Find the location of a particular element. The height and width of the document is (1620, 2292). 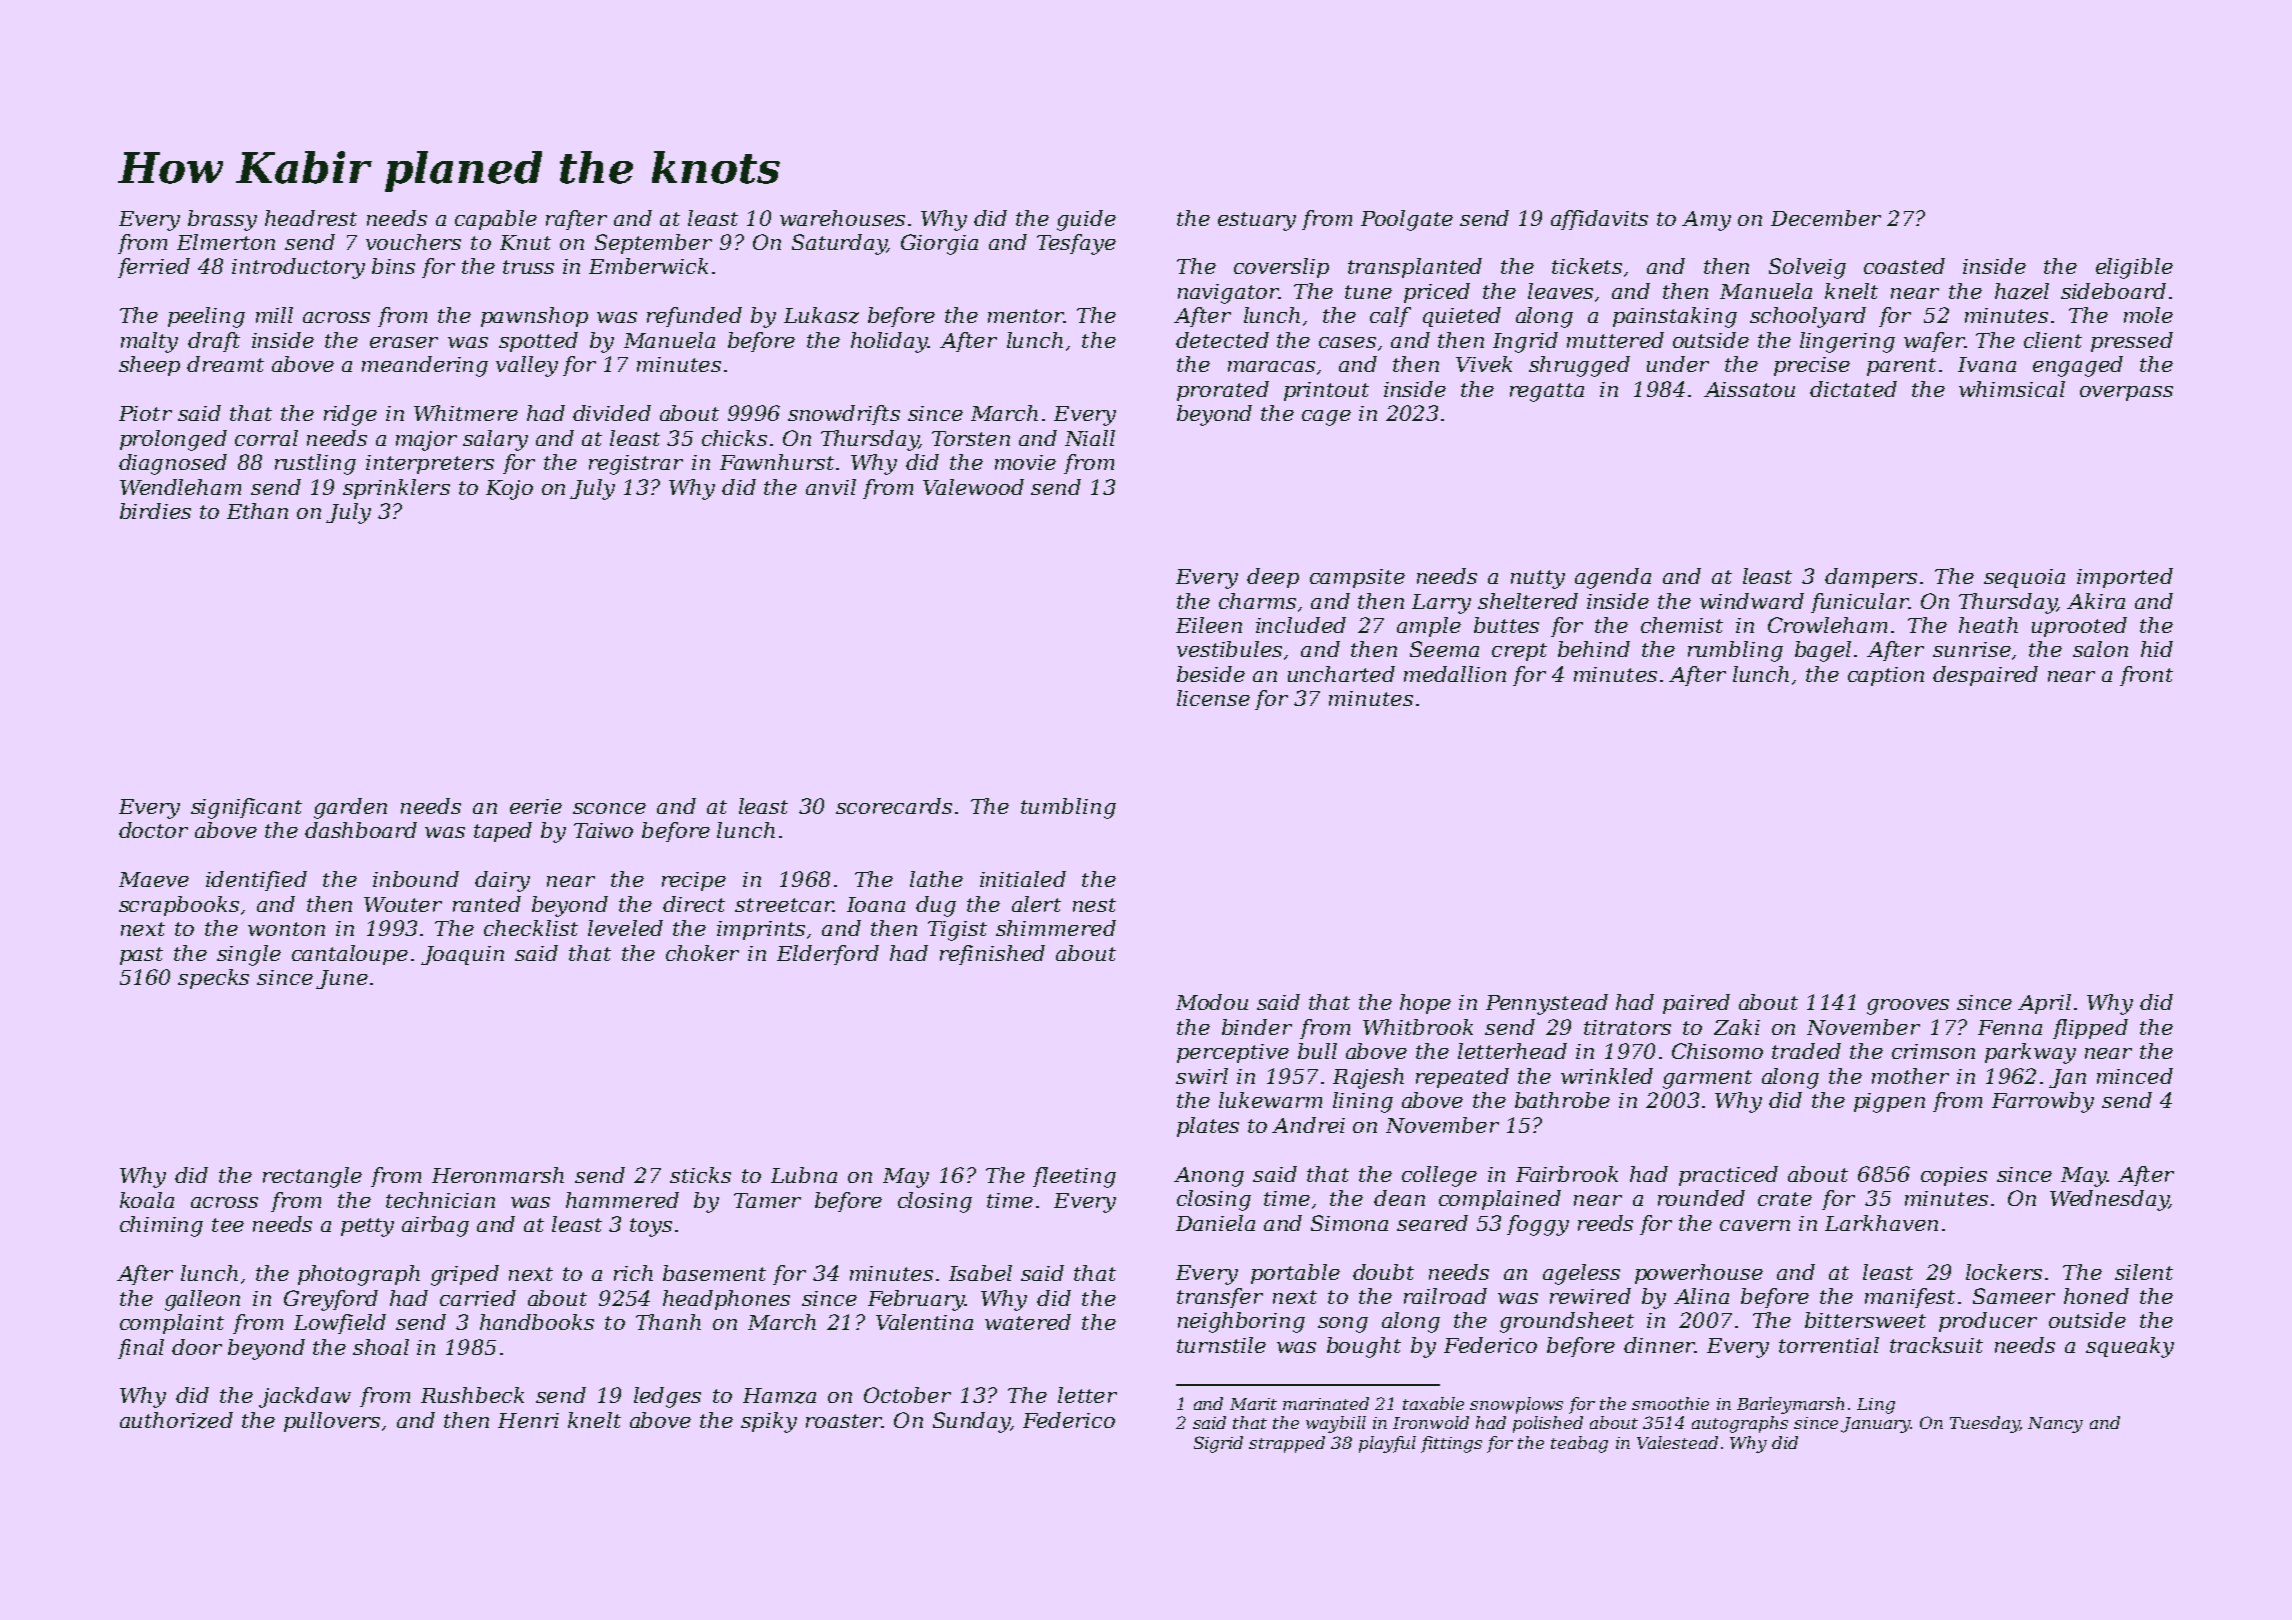

swirl is located at coordinates (1202, 1076).
